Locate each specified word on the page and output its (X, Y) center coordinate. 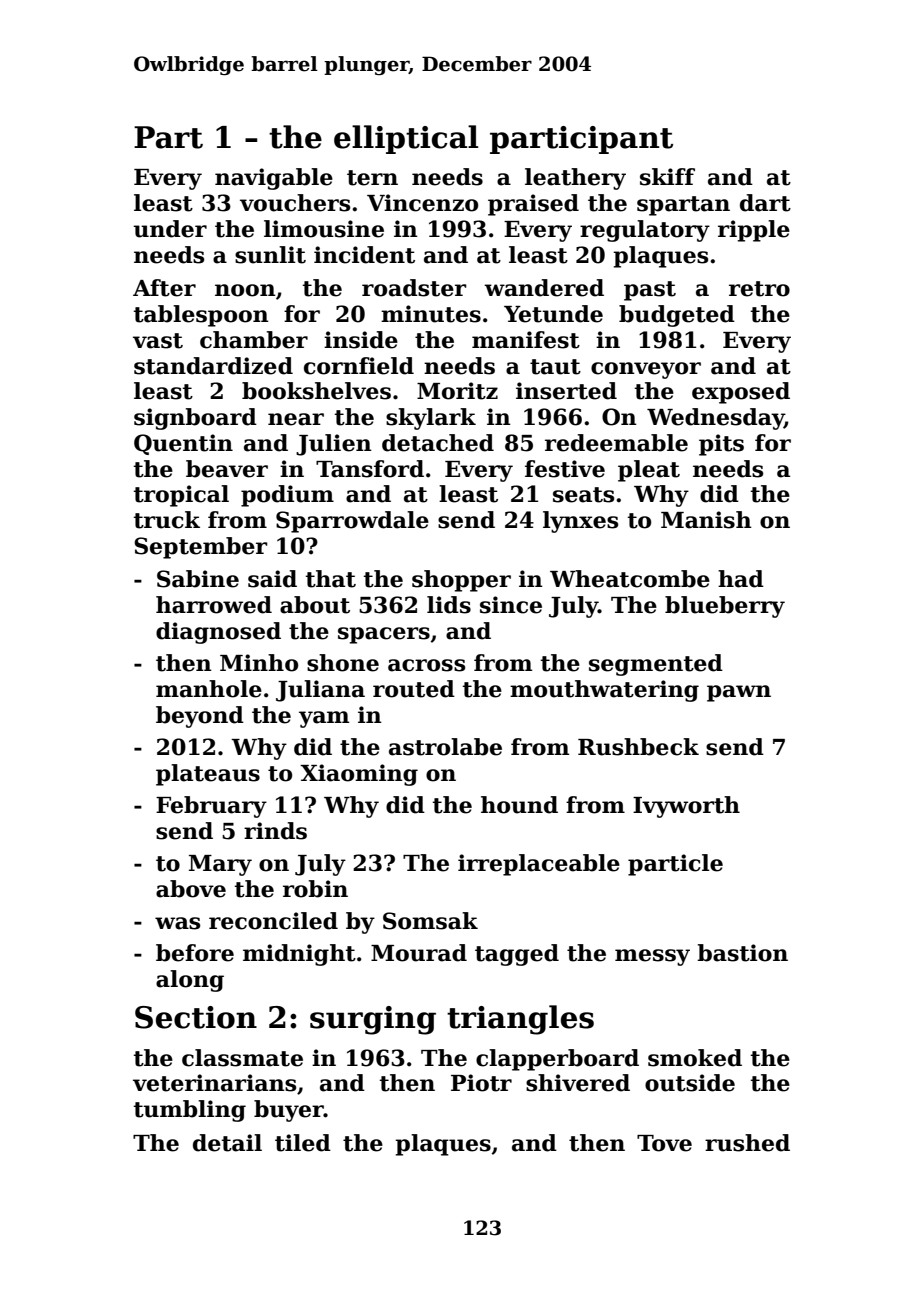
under (170, 229)
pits (721, 445)
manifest (526, 340)
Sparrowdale (352, 522)
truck (167, 520)
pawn (739, 693)
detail (227, 1143)
